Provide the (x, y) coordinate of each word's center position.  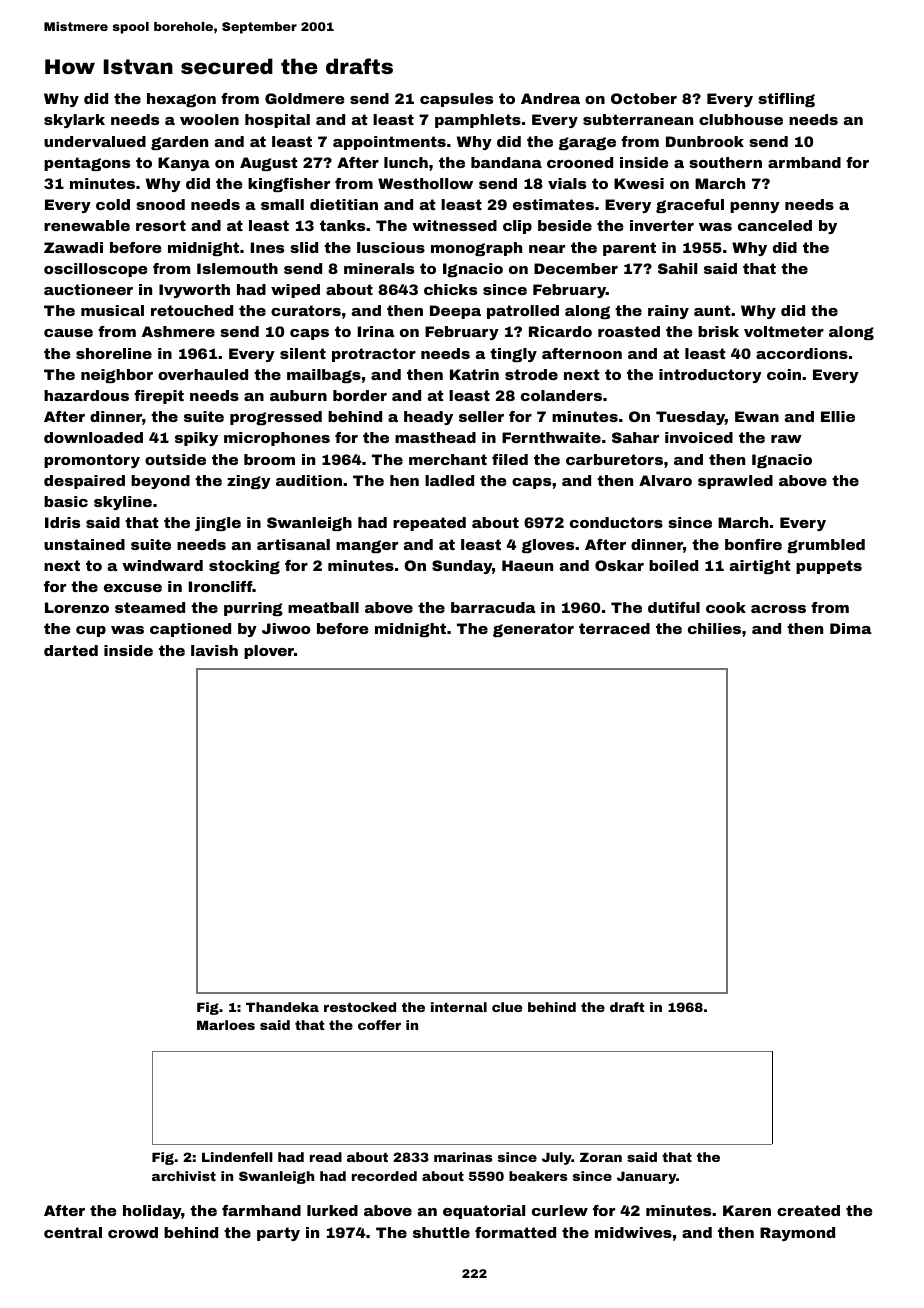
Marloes (226, 1025)
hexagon (181, 100)
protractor (374, 355)
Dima (851, 628)
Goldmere (305, 98)
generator (533, 630)
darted (71, 650)
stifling (786, 100)
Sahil (677, 268)
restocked (360, 1007)
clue (507, 1007)
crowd (133, 1232)
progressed (276, 418)
